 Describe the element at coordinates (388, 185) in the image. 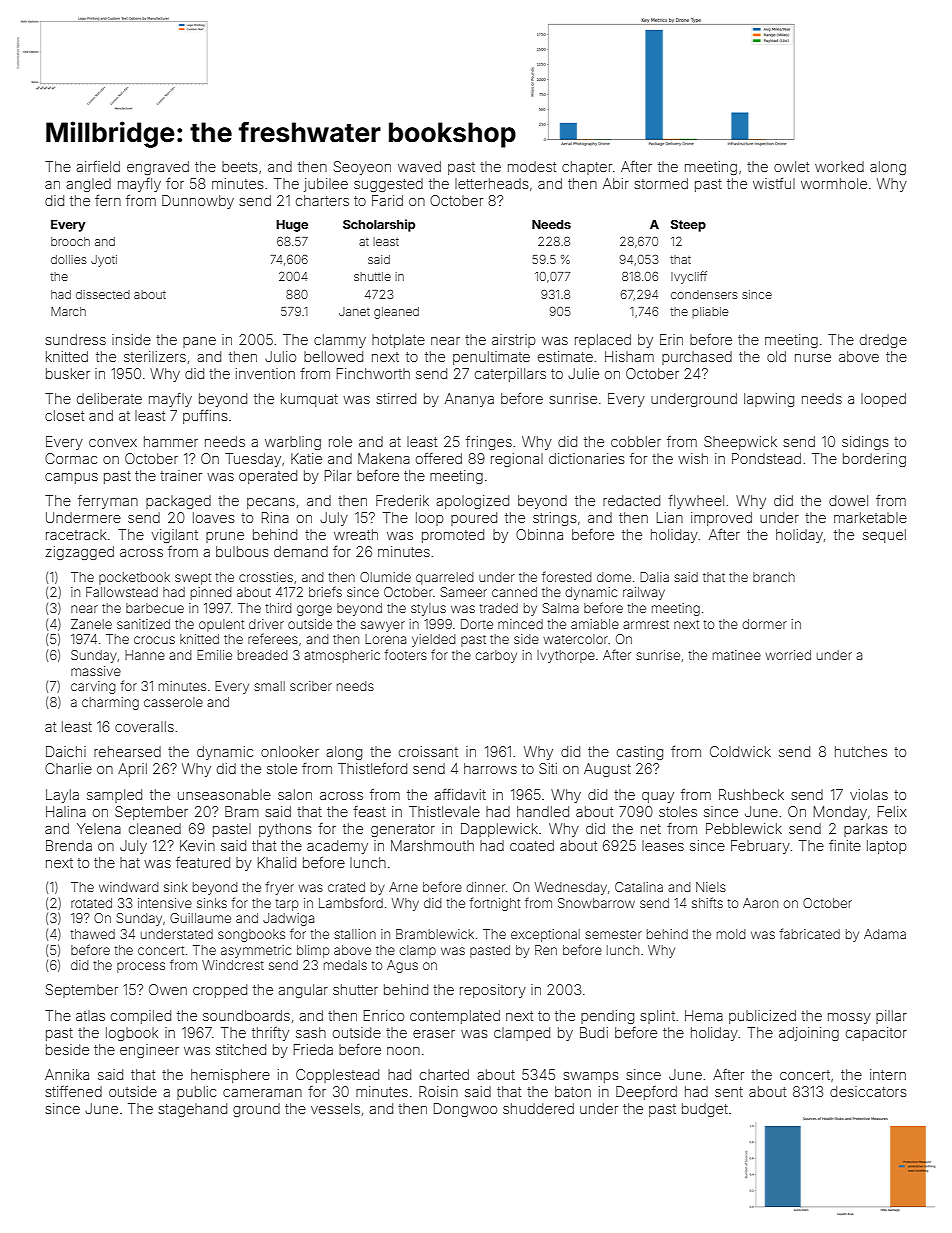

I see `suggested` at that location.
